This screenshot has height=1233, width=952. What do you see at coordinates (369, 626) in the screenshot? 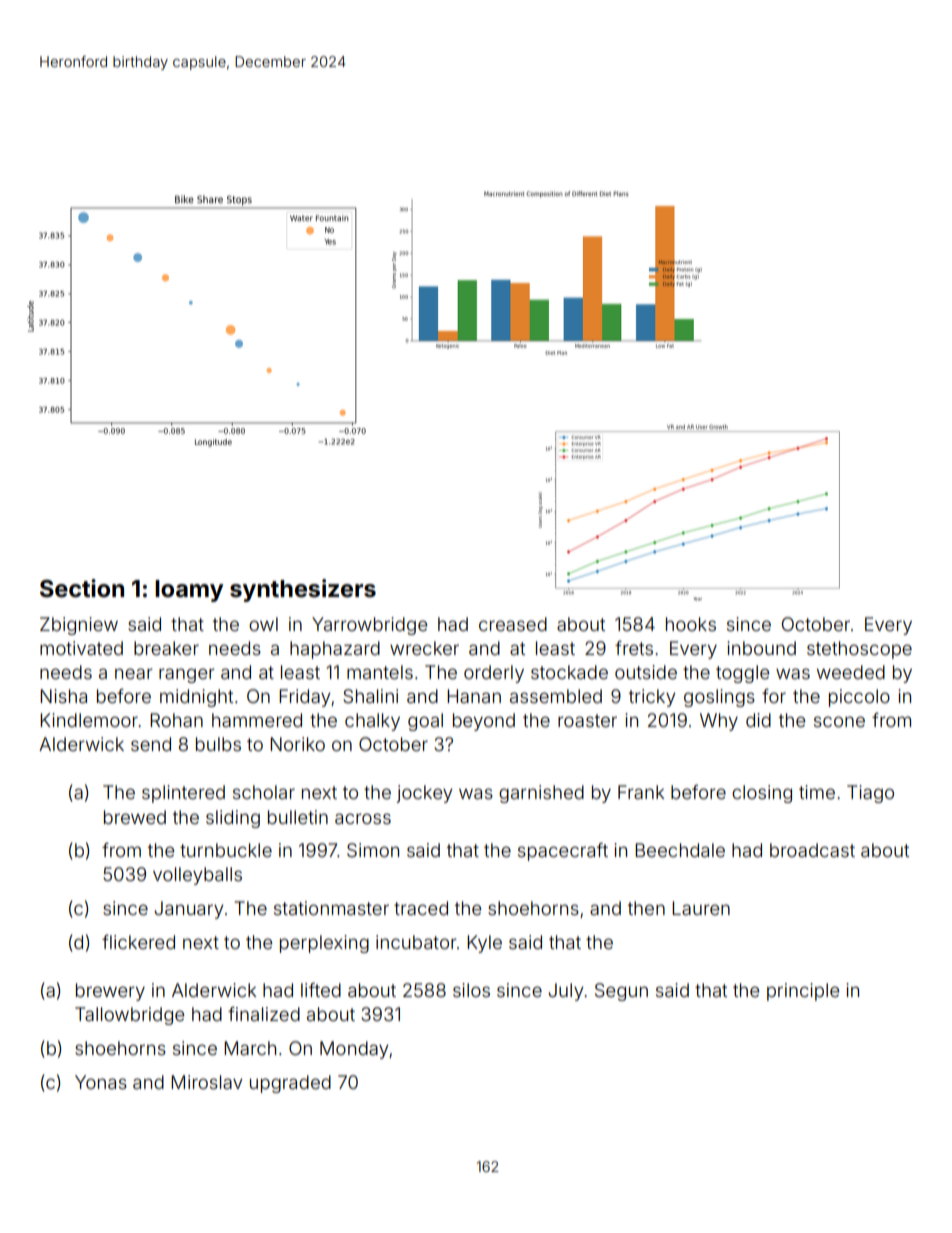
I see `Yarrowbridge` at bounding box center [369, 626].
